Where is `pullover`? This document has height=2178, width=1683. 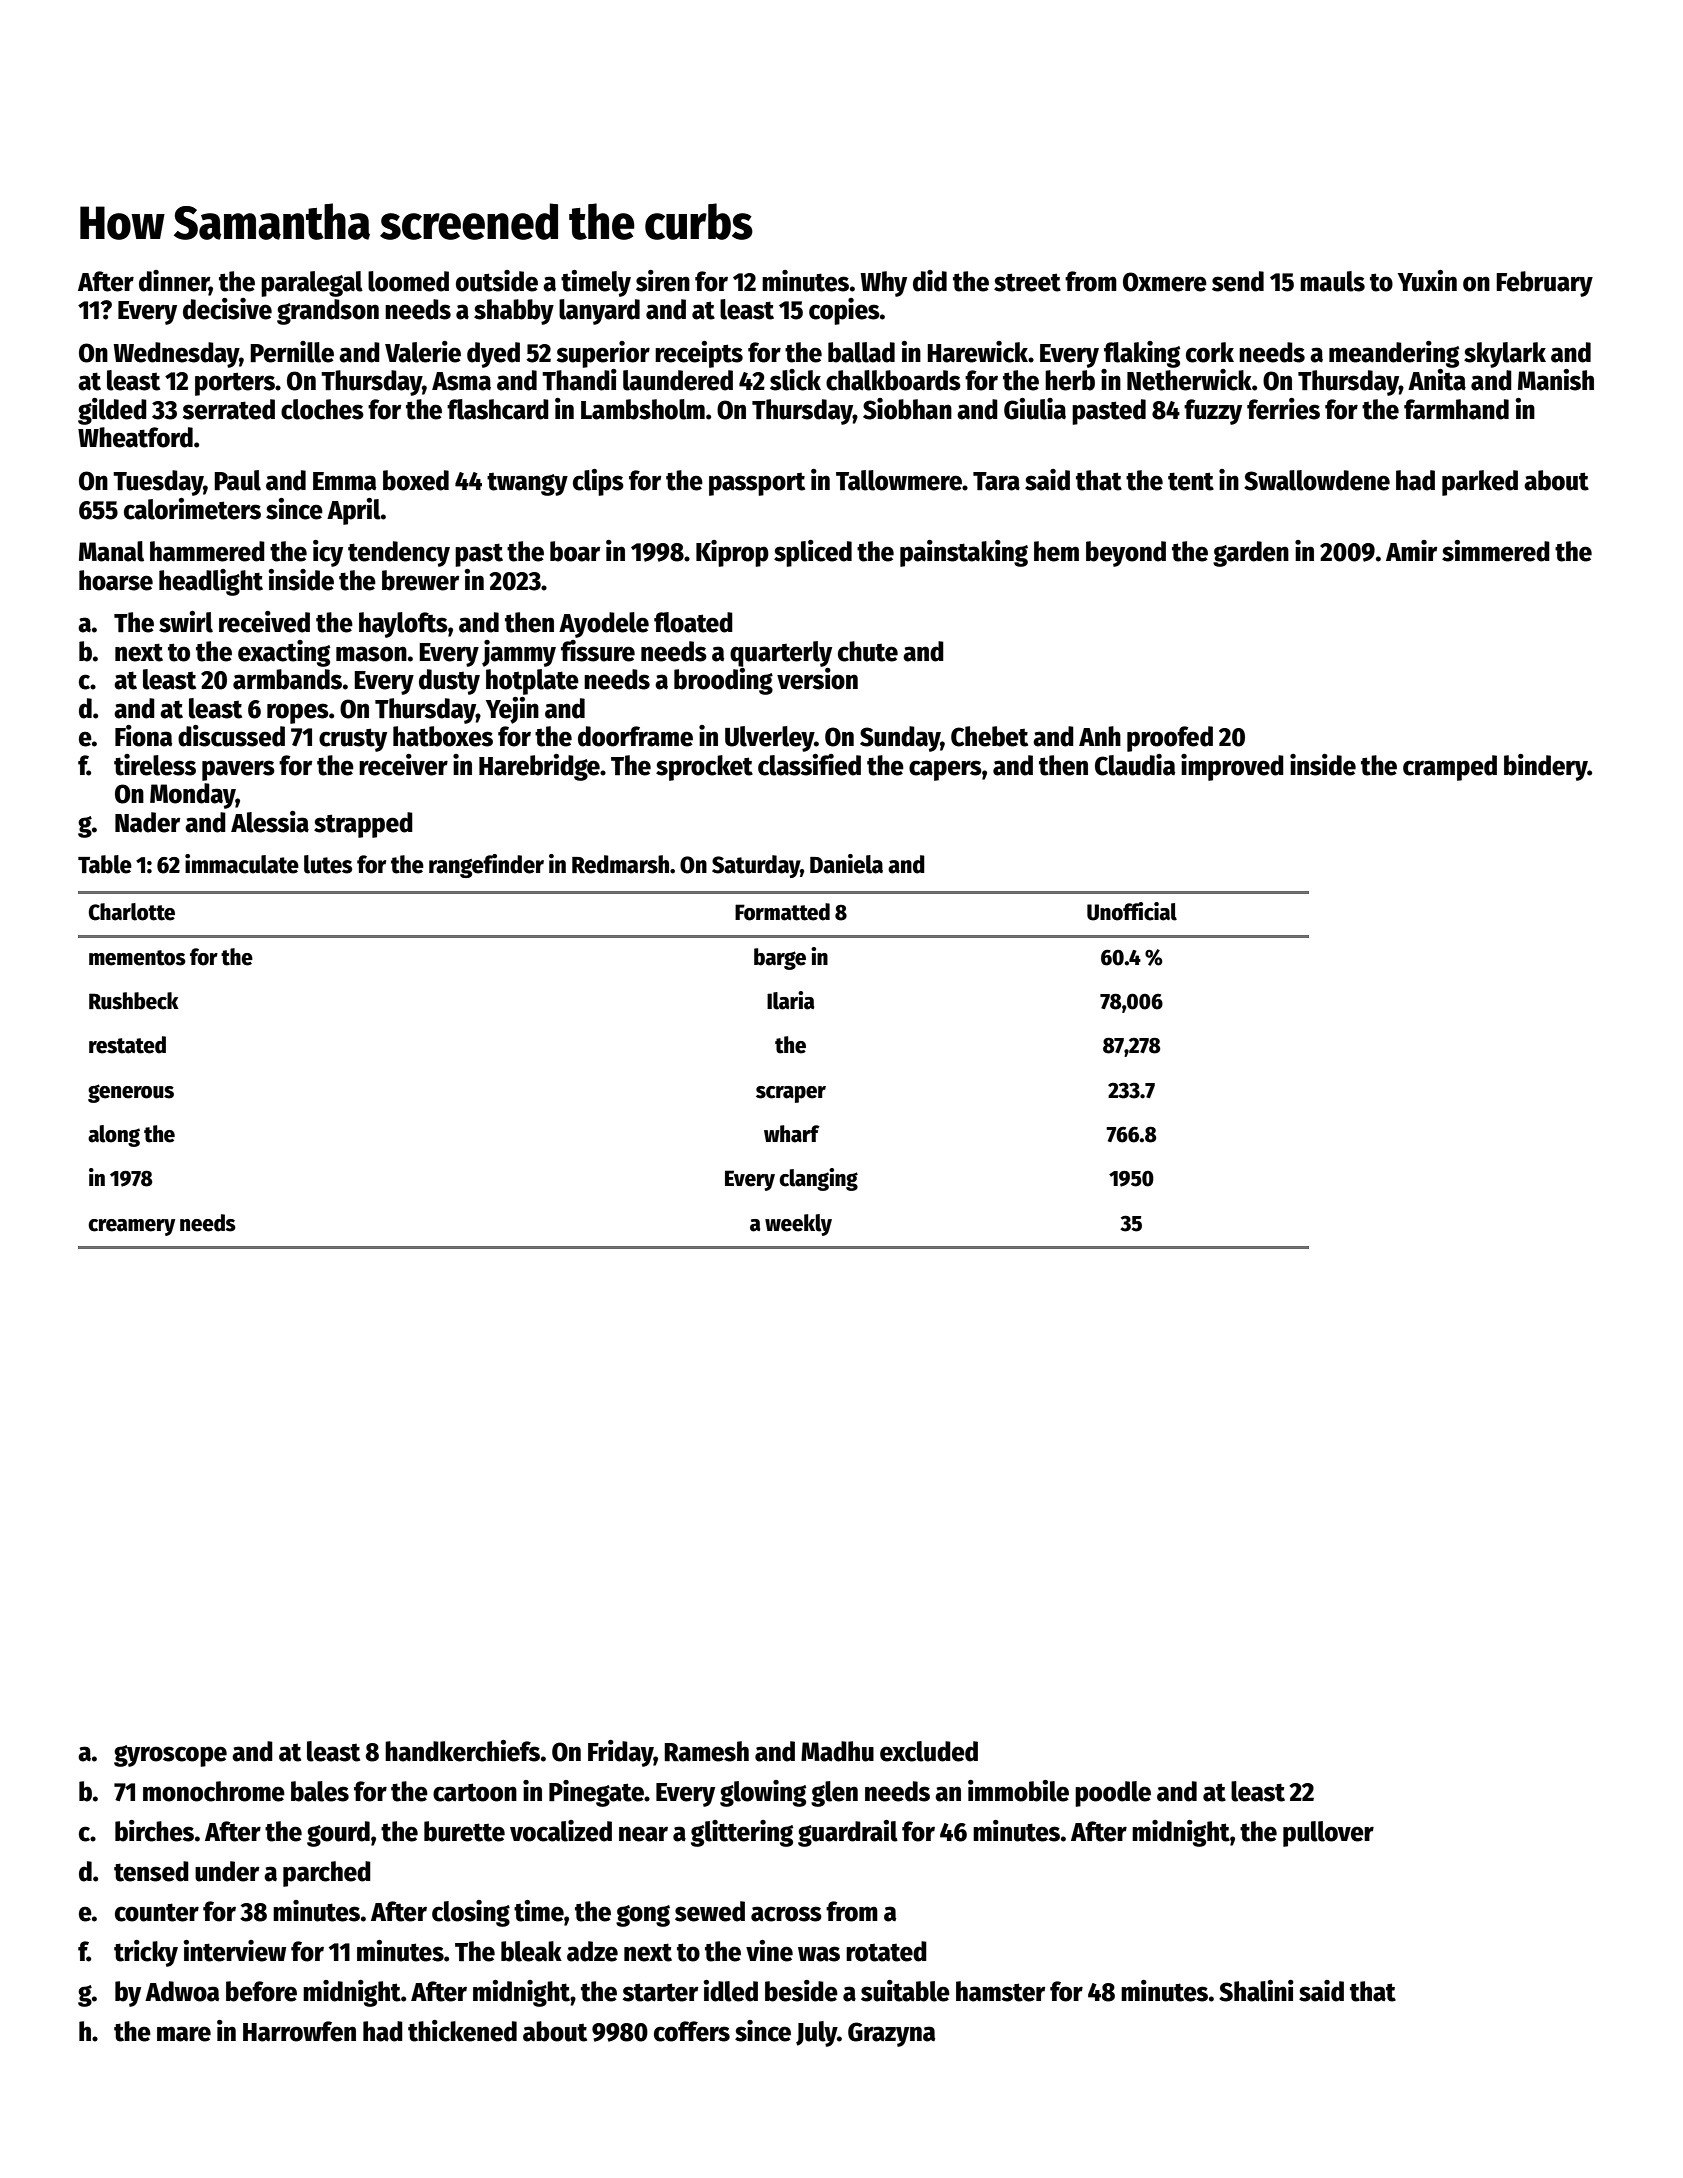 pullover is located at coordinates (1328, 1834).
